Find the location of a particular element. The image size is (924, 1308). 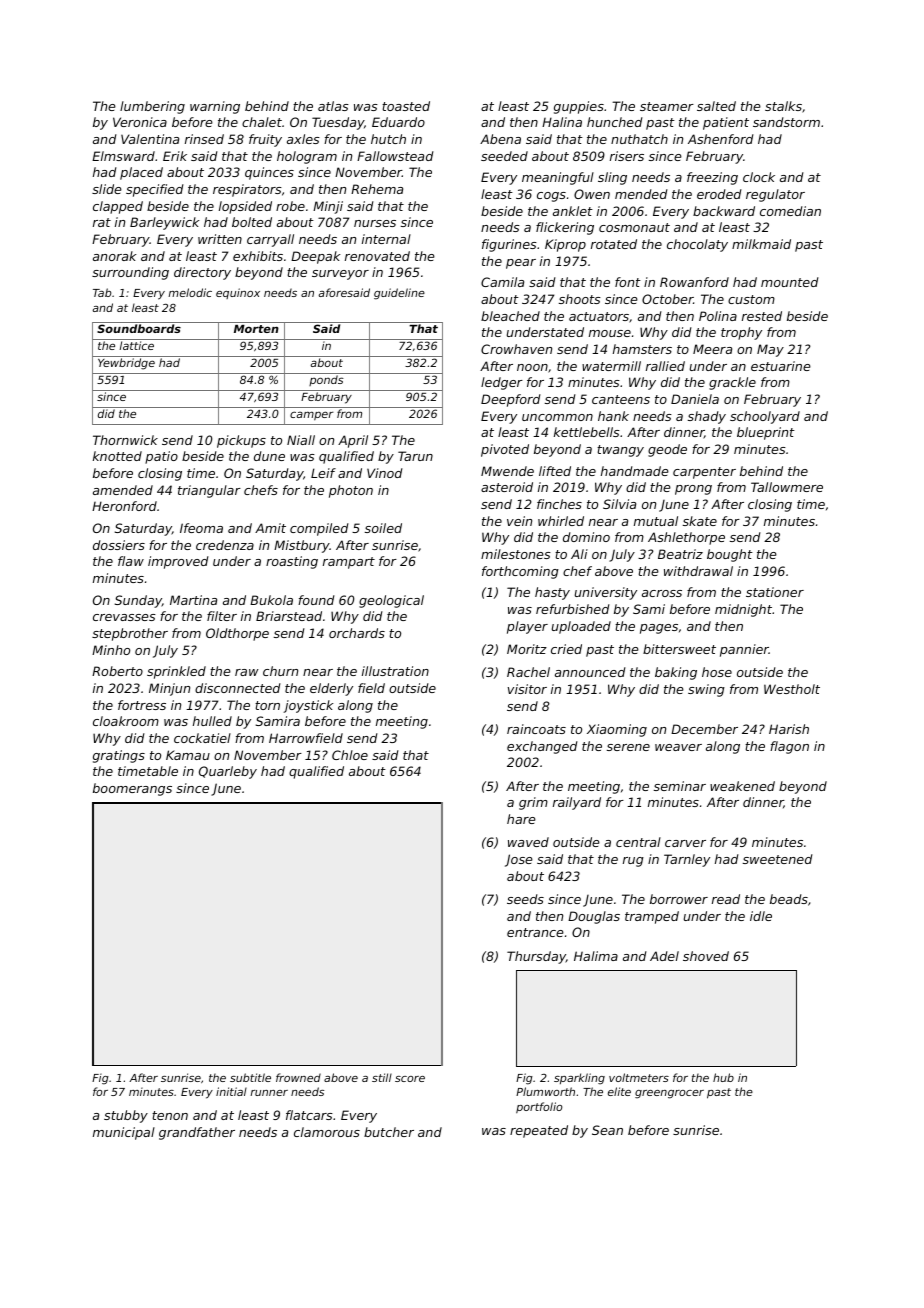

Tallowmere is located at coordinates (787, 487).
